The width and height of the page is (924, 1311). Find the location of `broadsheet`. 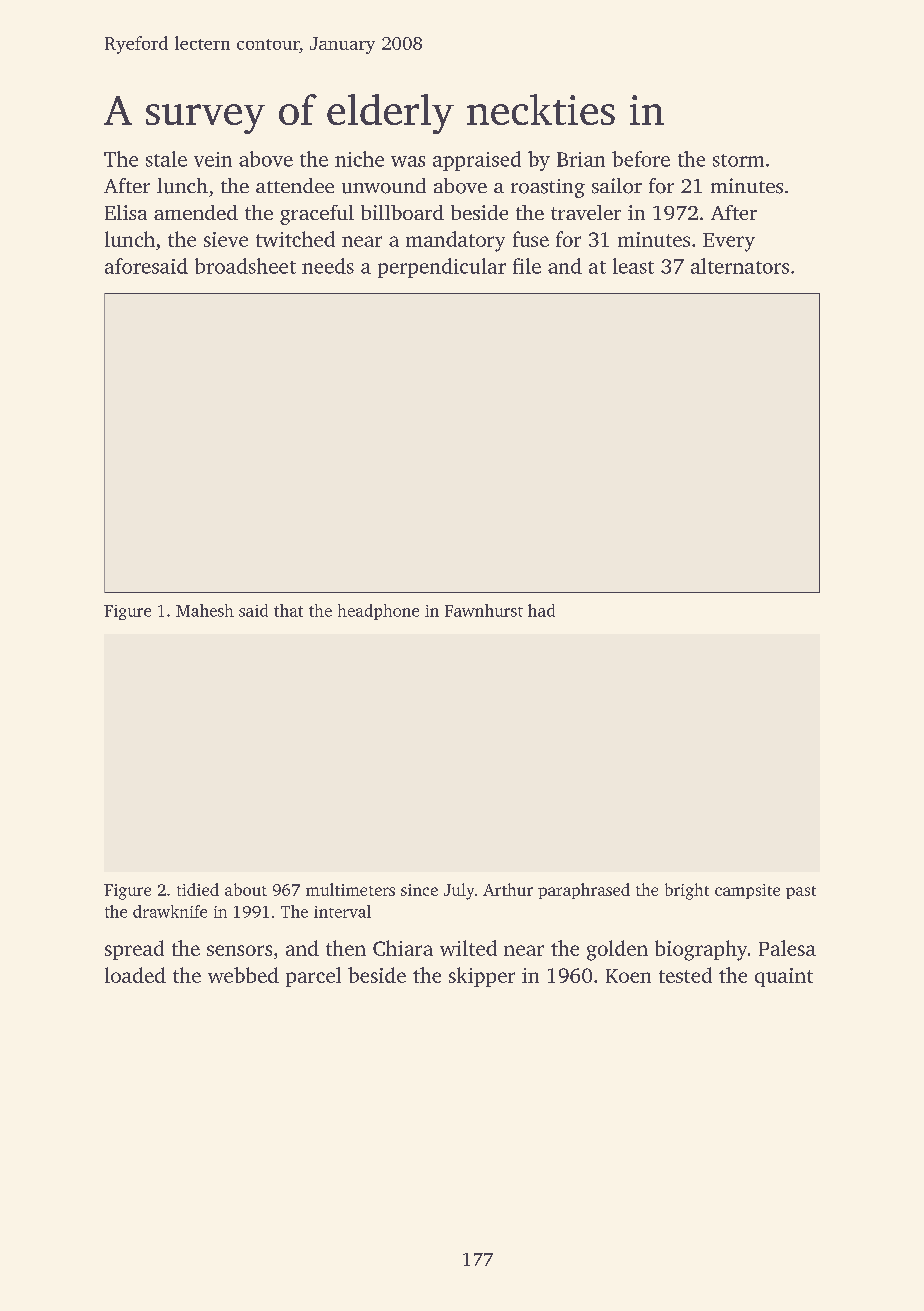

broadsheet is located at coordinates (245, 266).
